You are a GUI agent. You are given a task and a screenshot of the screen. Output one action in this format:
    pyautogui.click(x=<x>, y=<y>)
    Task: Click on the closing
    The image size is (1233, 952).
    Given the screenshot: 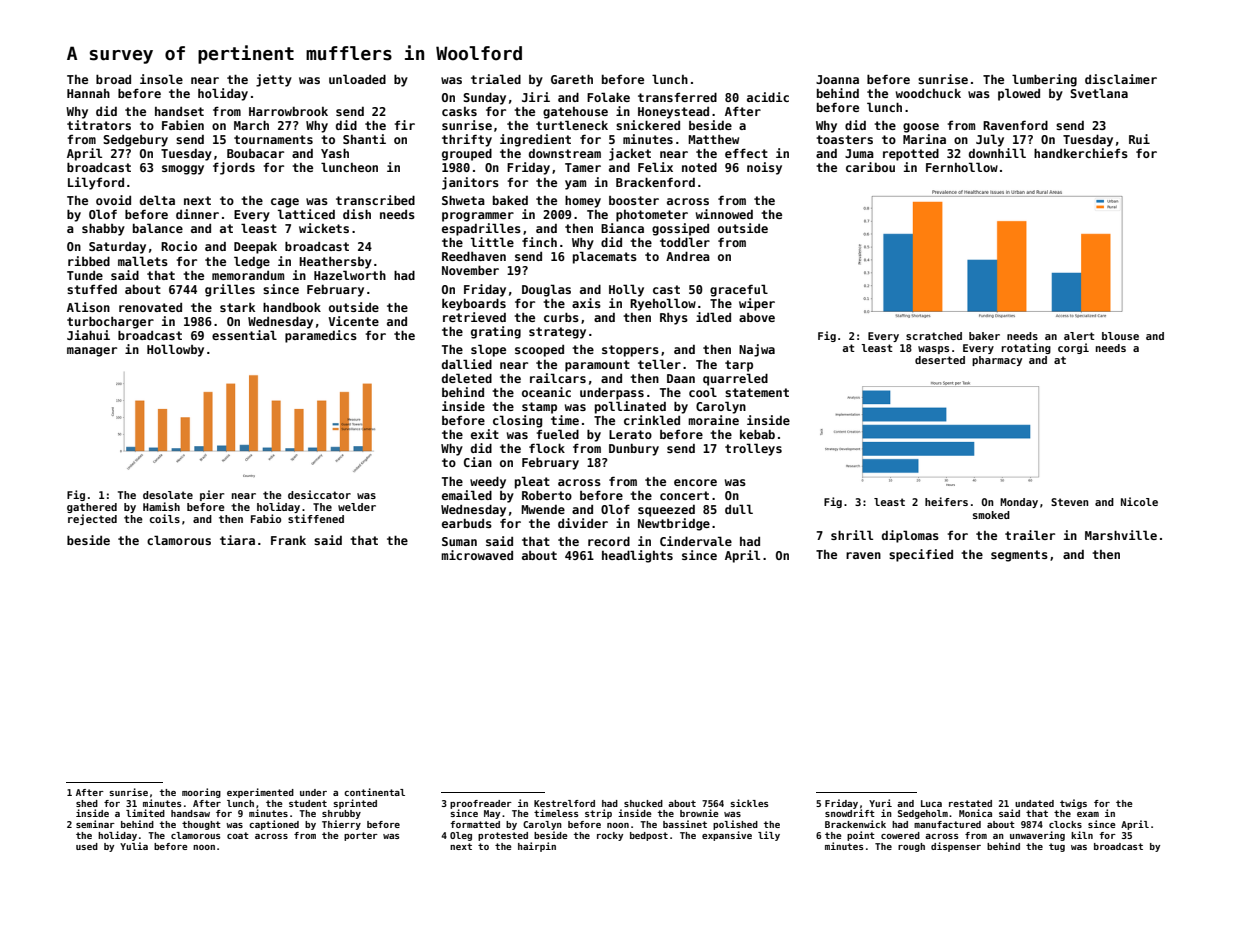 What is the action you would take?
    pyautogui.click(x=517, y=421)
